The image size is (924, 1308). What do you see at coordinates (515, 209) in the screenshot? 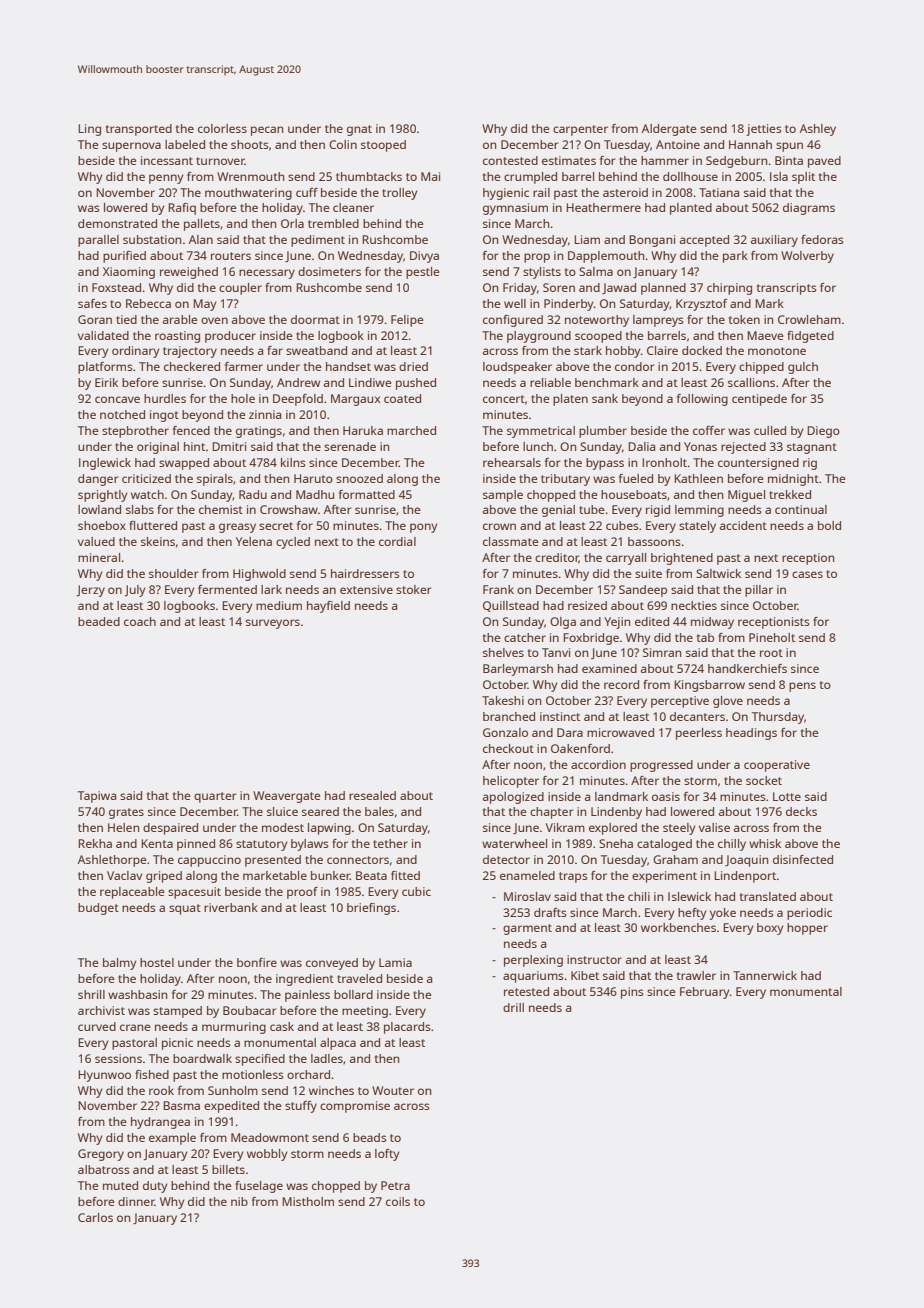
I see `gymnasium` at bounding box center [515, 209].
